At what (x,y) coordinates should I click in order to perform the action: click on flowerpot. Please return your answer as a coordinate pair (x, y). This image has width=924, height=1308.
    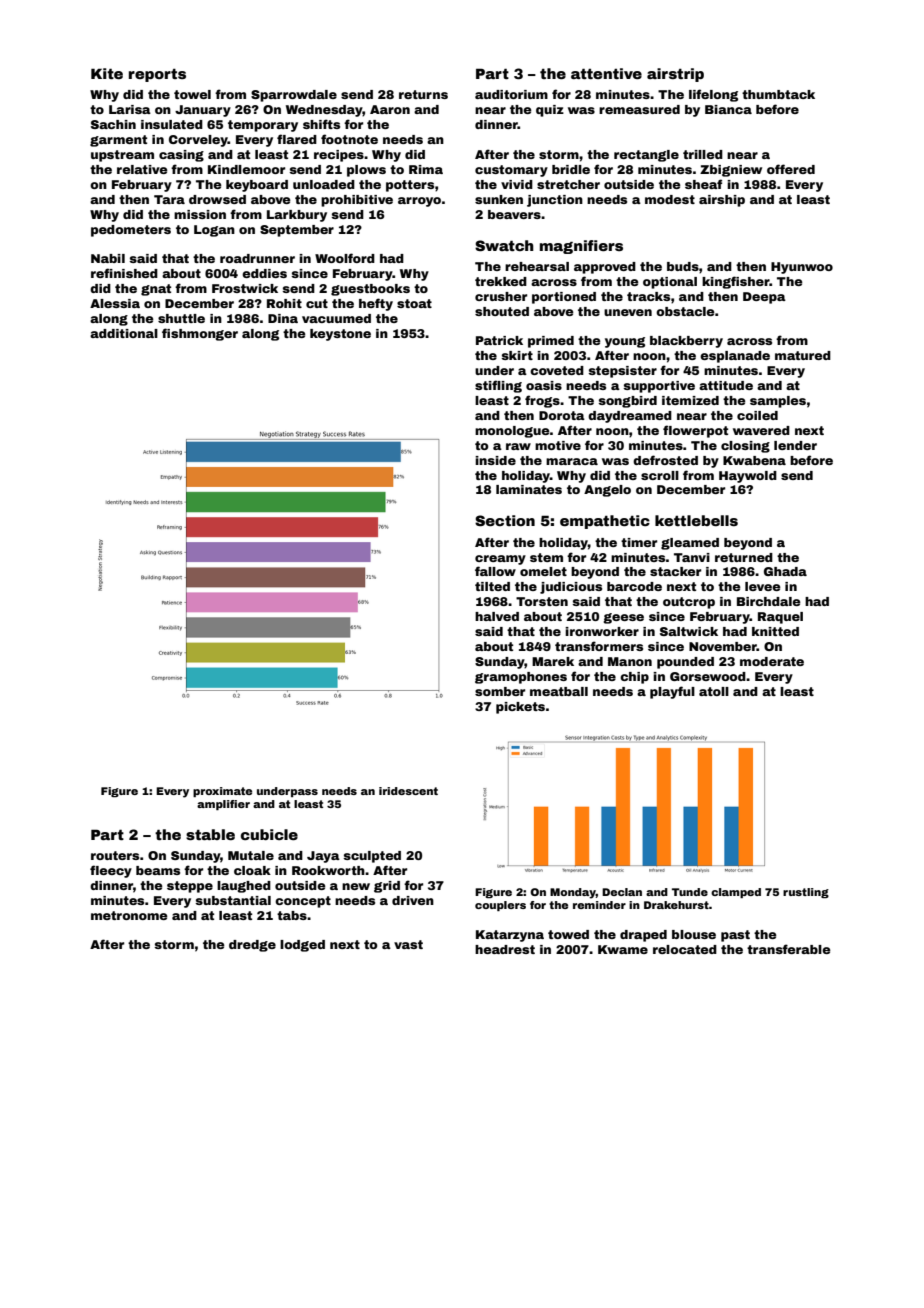
    Looking at the image, I should click on (695, 431).
